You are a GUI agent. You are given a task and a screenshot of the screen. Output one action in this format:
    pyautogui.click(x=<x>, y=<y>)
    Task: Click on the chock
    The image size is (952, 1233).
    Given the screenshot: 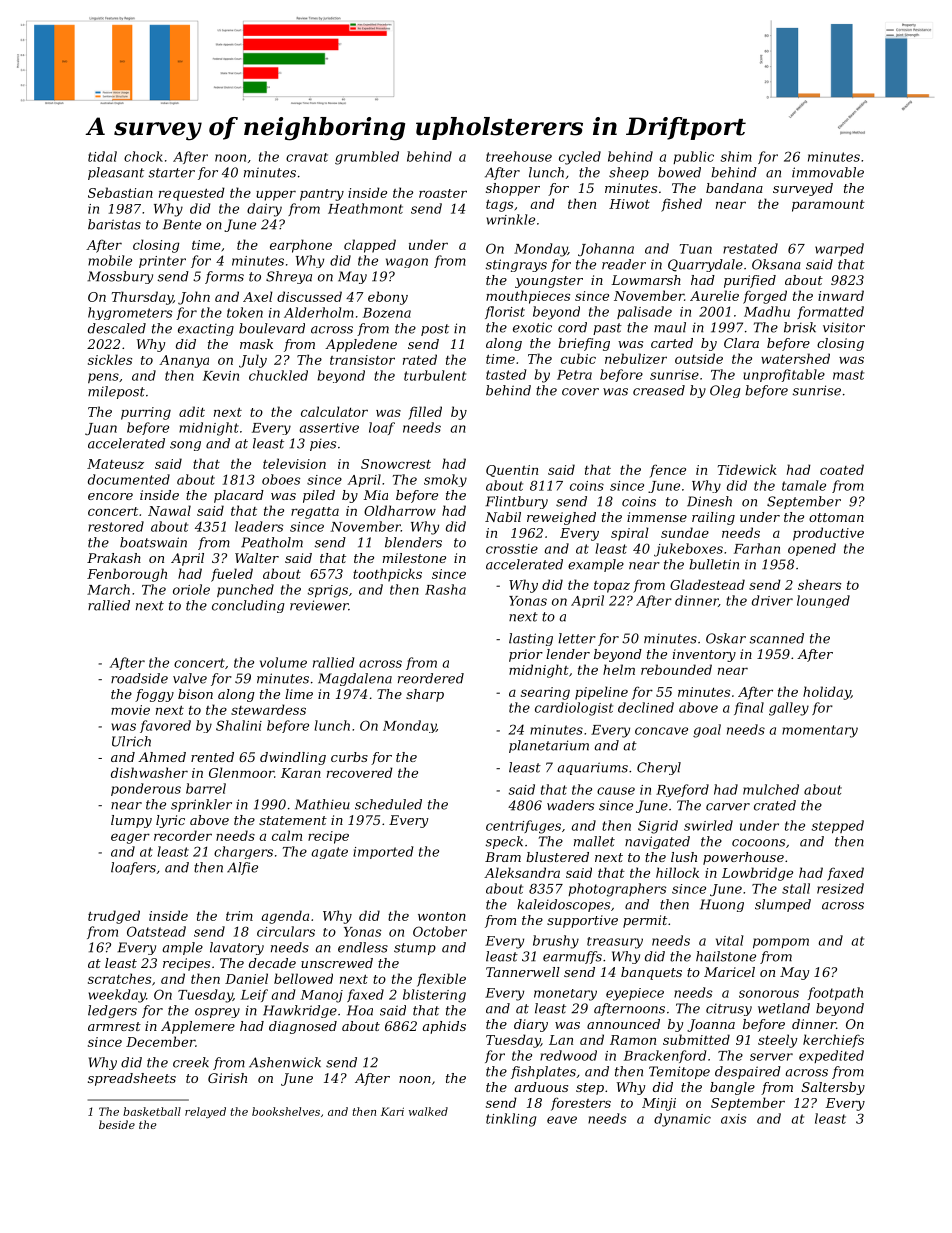 What is the action you would take?
    pyautogui.click(x=143, y=156)
